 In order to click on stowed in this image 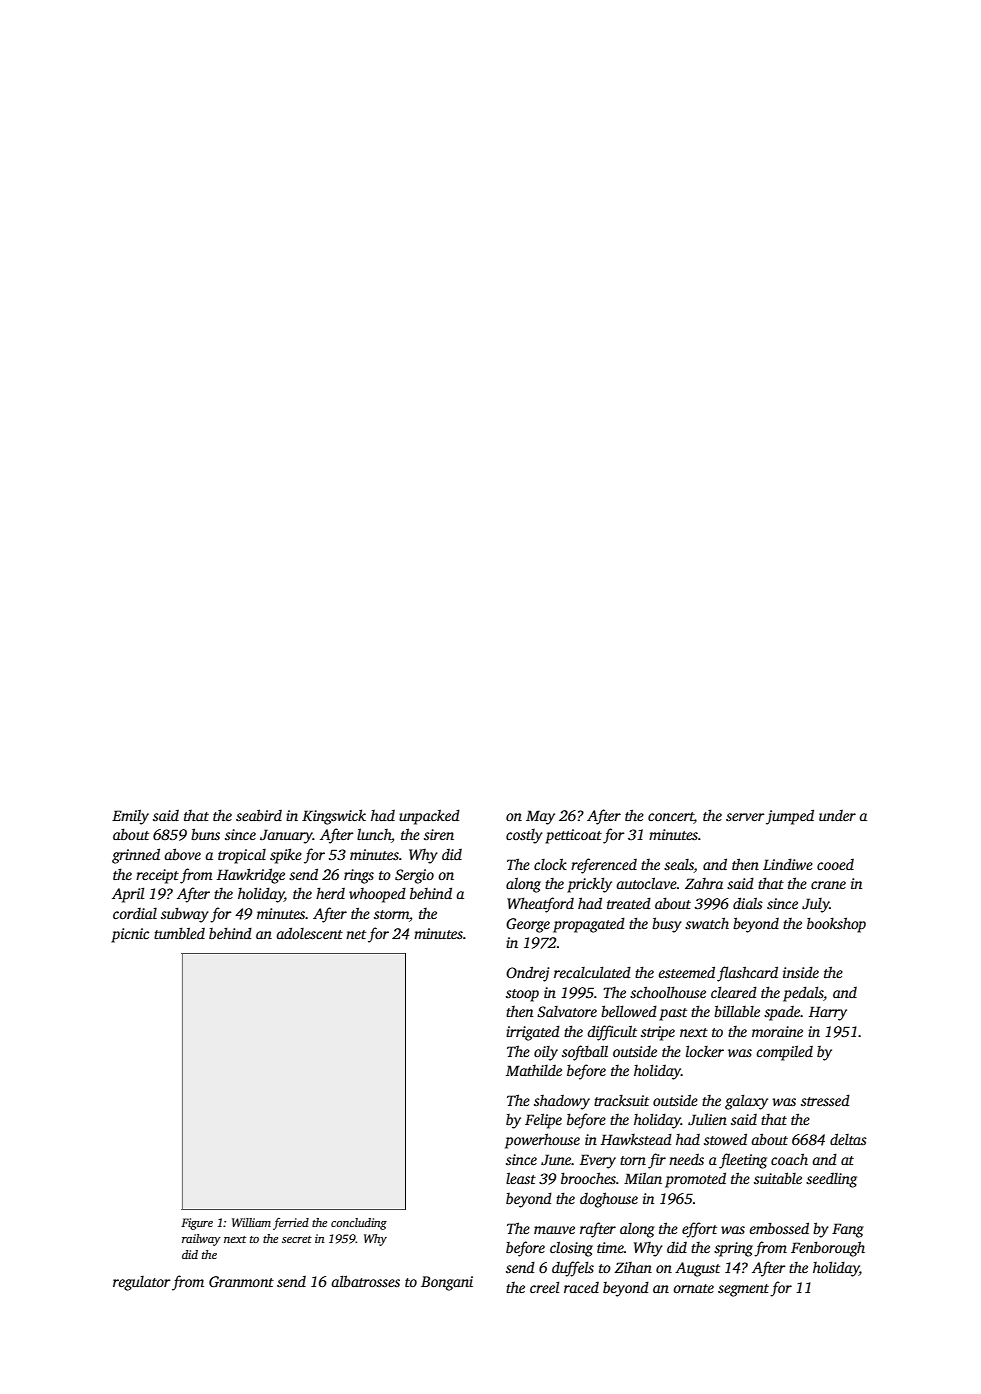, I will do `click(725, 1139)`.
